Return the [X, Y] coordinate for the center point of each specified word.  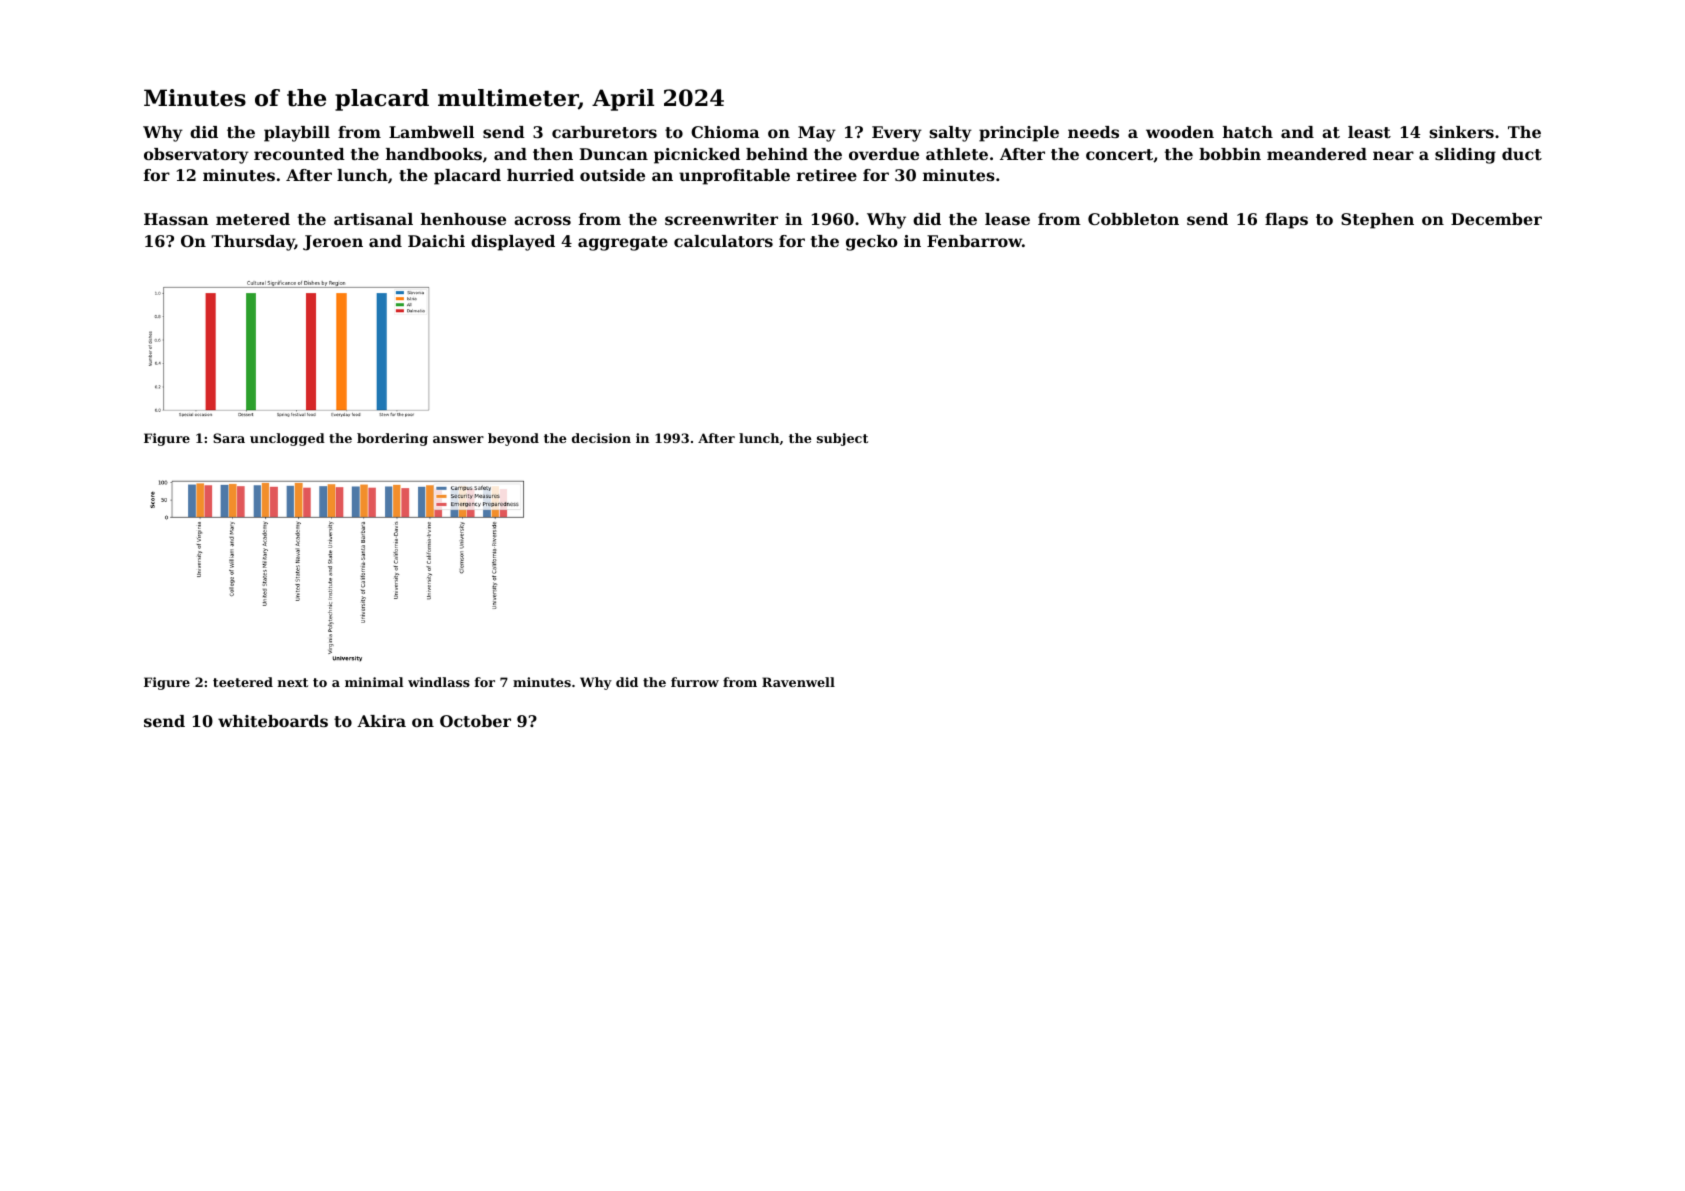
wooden [1180, 132]
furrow [695, 682]
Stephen [1377, 221]
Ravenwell [798, 682]
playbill [297, 134]
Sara [229, 438]
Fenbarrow [974, 241]
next [293, 682]
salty [950, 134]
